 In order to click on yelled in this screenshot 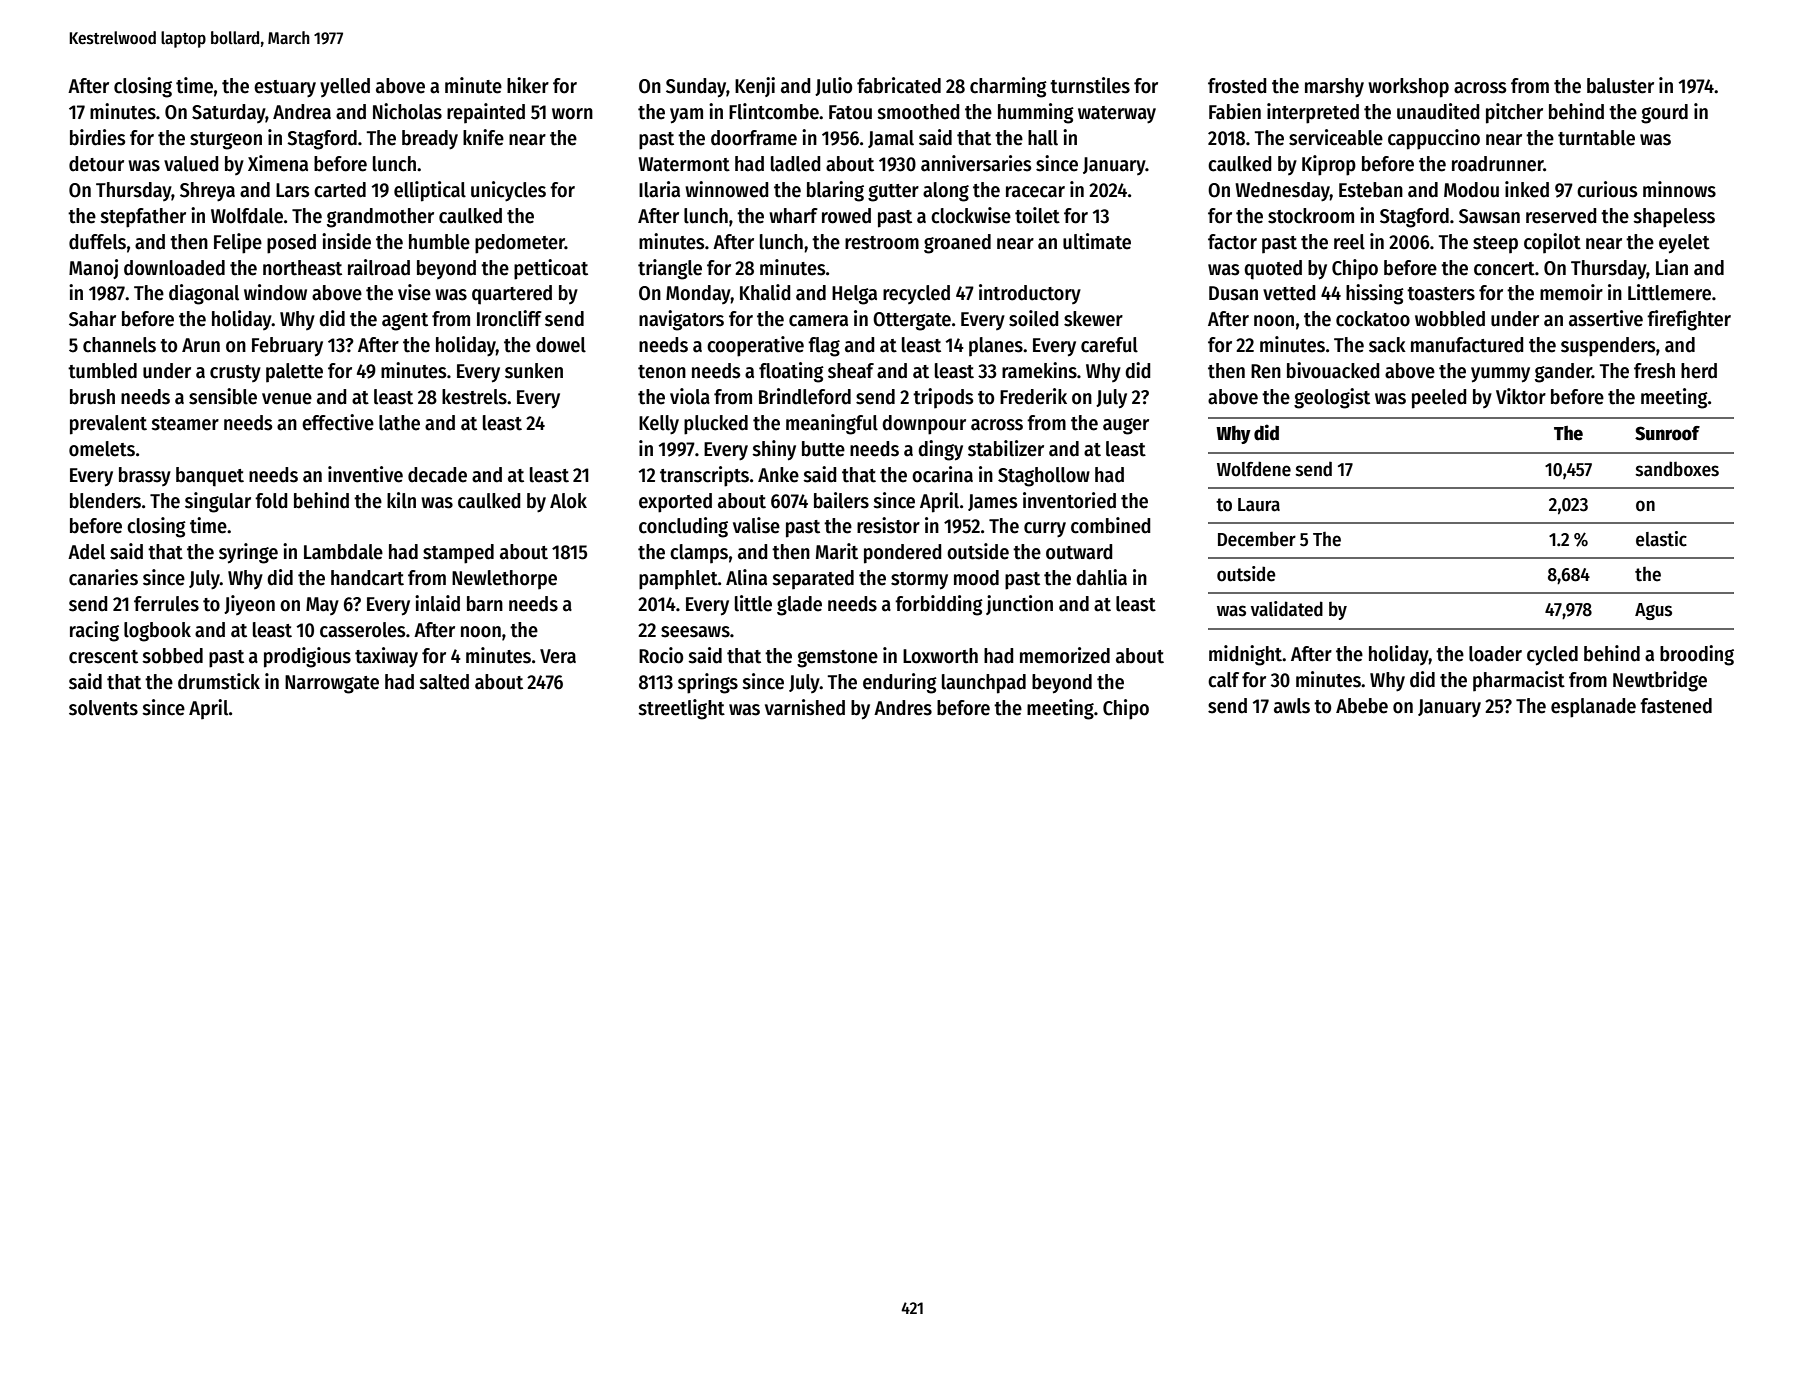, I will do `click(345, 87)`.
